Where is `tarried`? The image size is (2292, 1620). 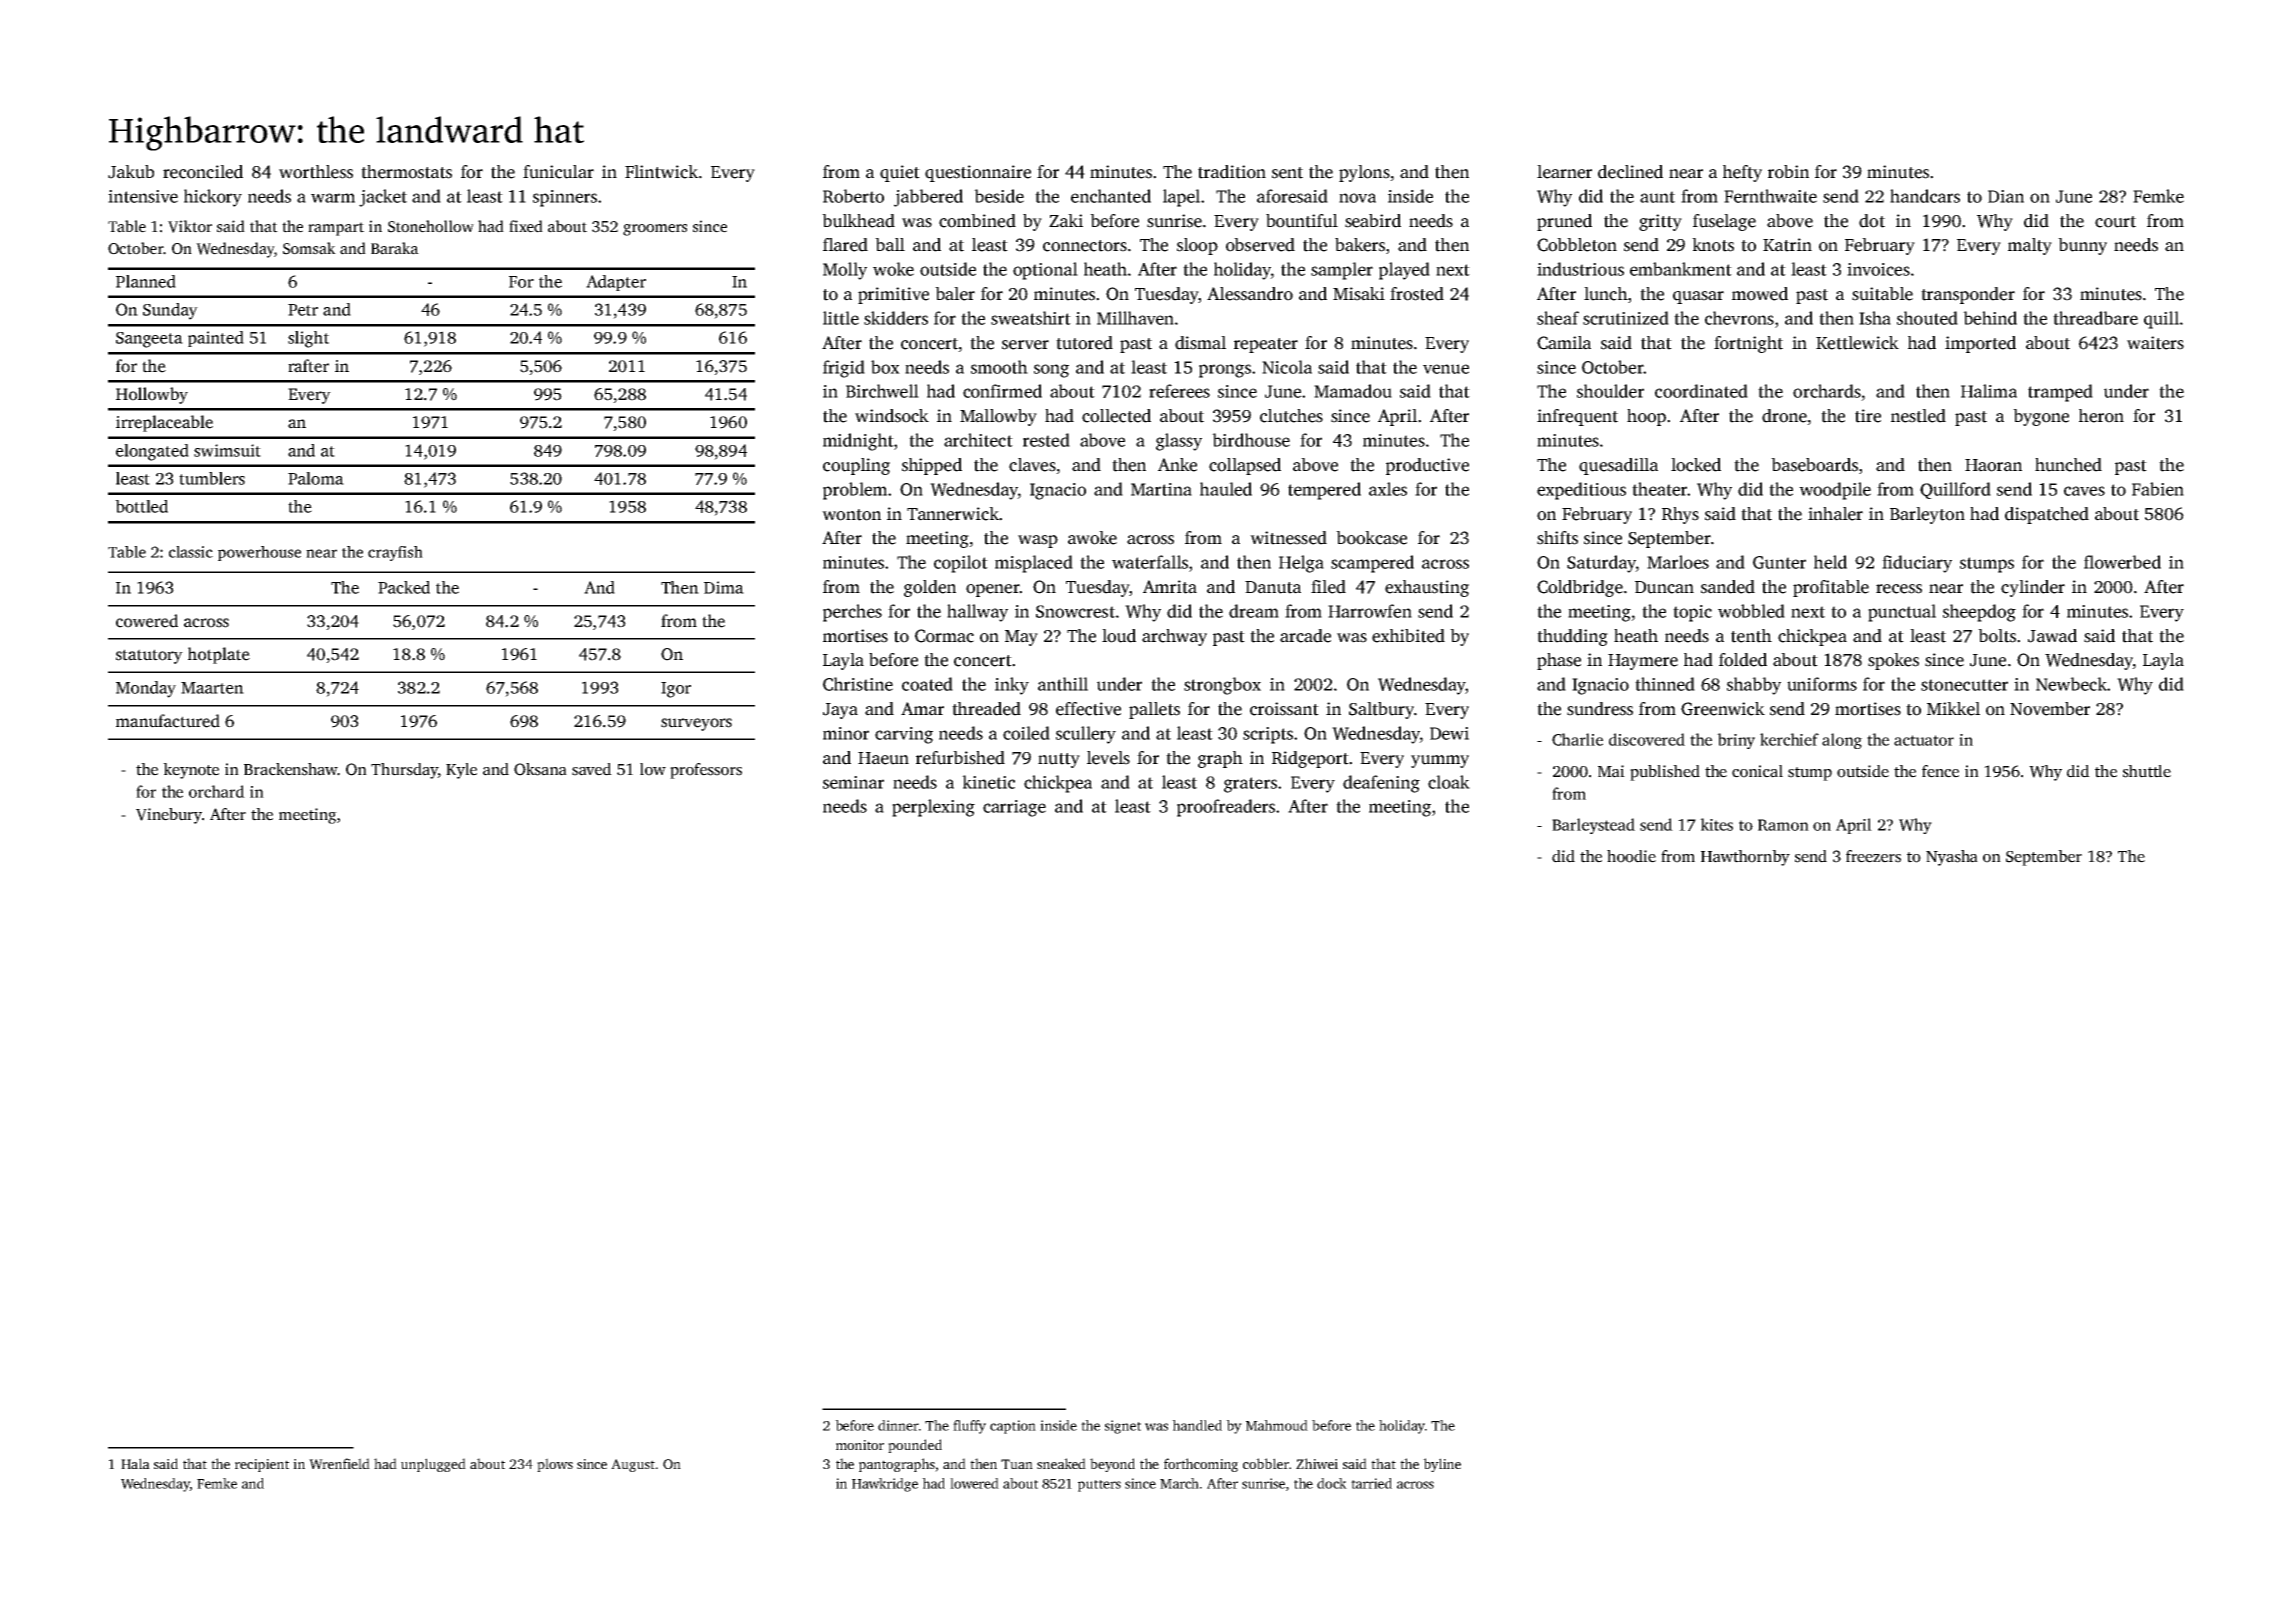 tarried is located at coordinates (1371, 1483).
